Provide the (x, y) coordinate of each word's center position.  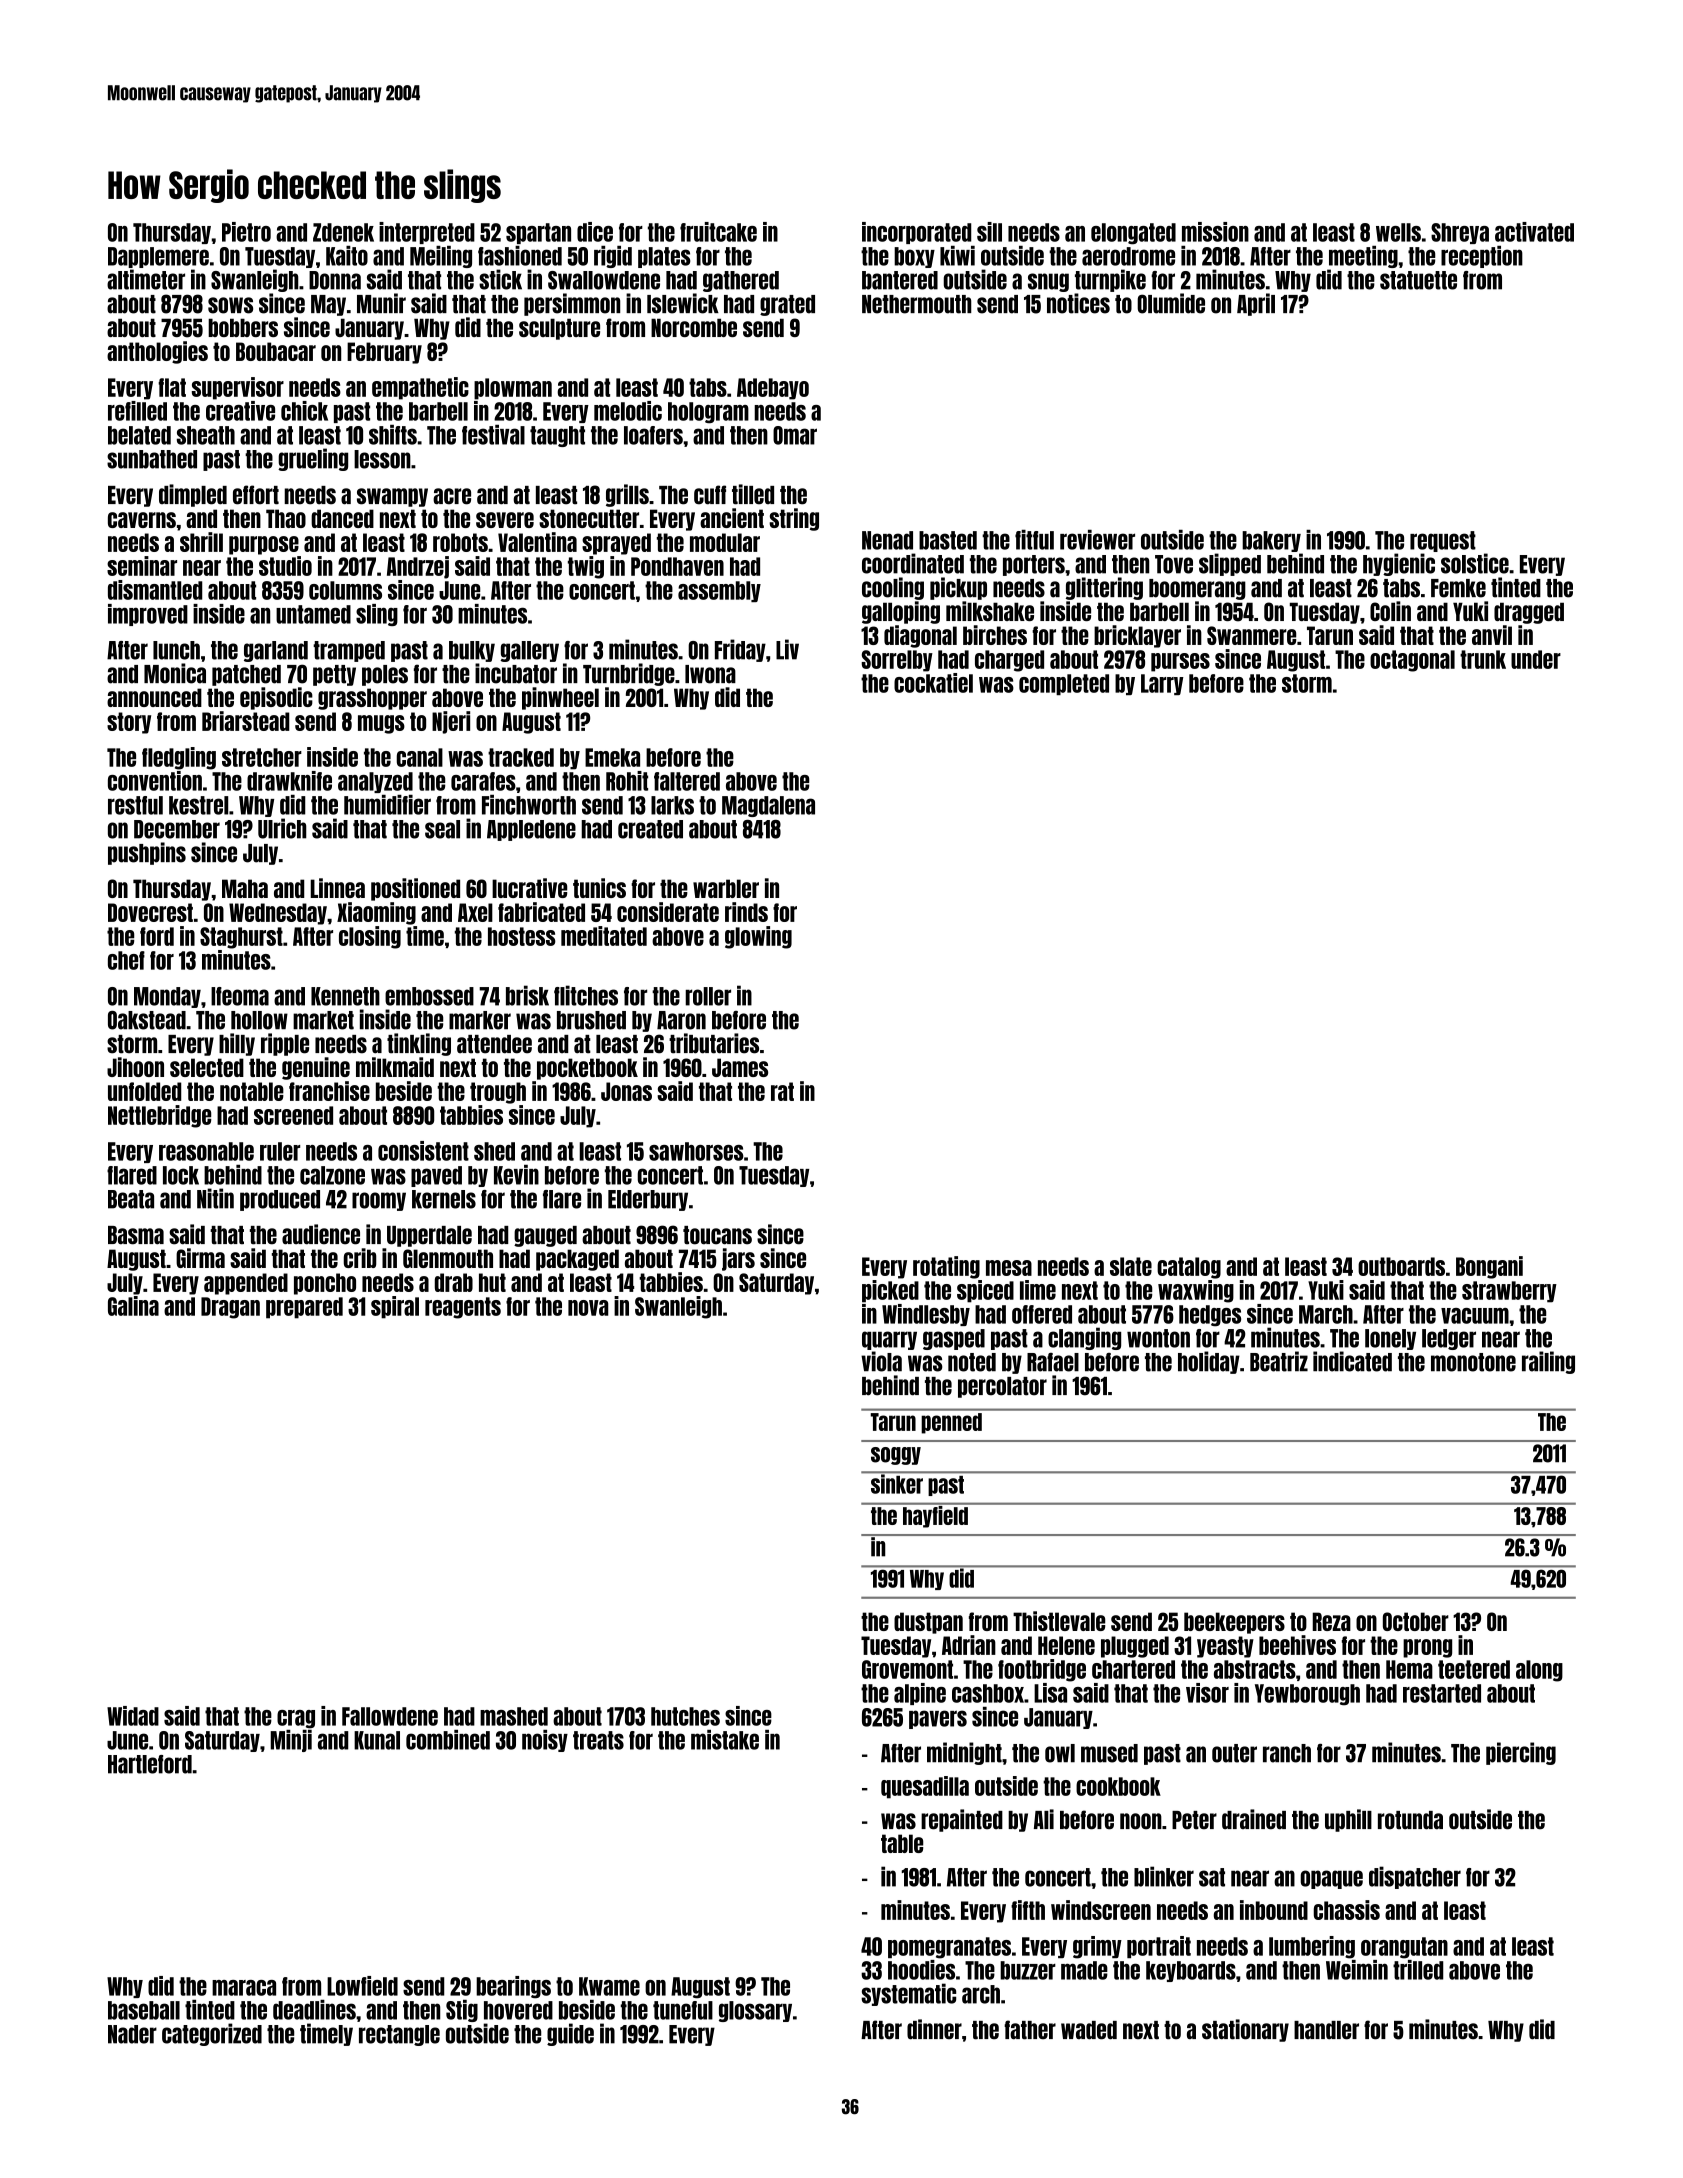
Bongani (1489, 1267)
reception (1482, 257)
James (740, 1067)
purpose (264, 545)
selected (207, 1067)
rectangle (399, 2035)
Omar (795, 435)
